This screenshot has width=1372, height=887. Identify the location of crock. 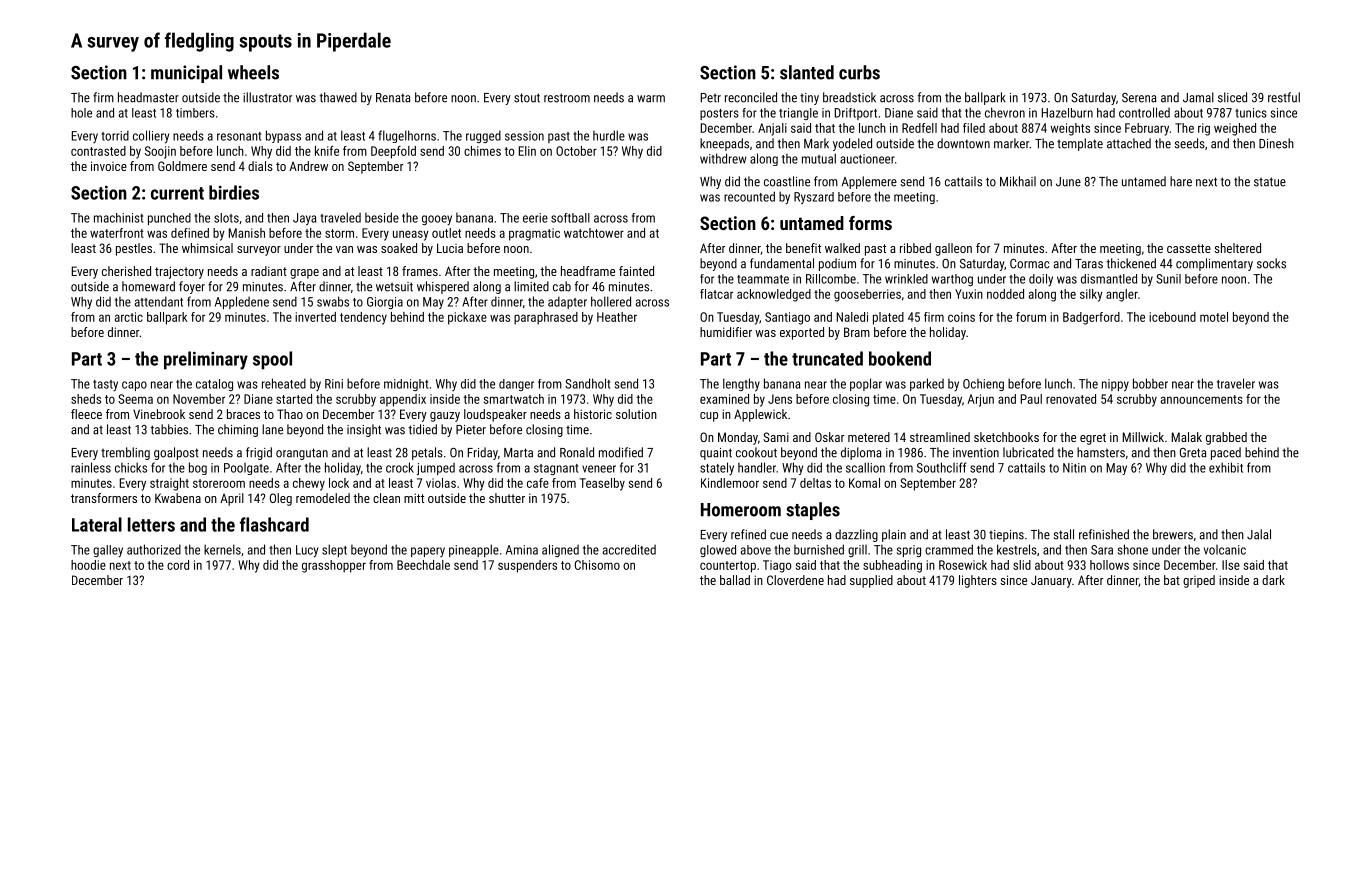
(400, 467).
